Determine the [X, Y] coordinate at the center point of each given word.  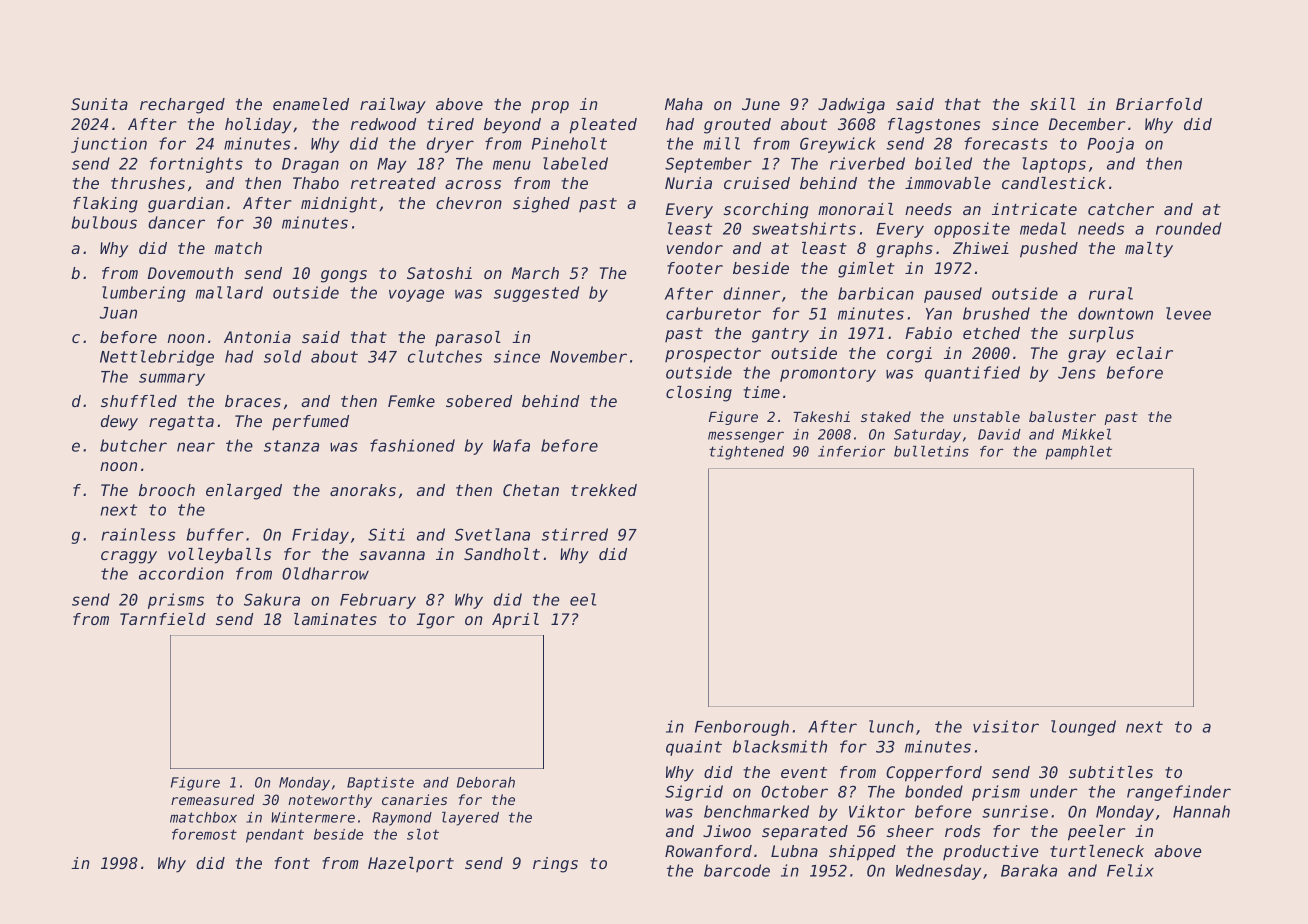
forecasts [1006, 143]
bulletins [931, 451]
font [292, 863]
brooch [167, 490]
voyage [416, 295]
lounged [1083, 728]
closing [699, 394]
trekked [604, 490]
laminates [335, 619]
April [515, 621]
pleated [603, 126]
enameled [311, 104]
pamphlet [1079, 453]
